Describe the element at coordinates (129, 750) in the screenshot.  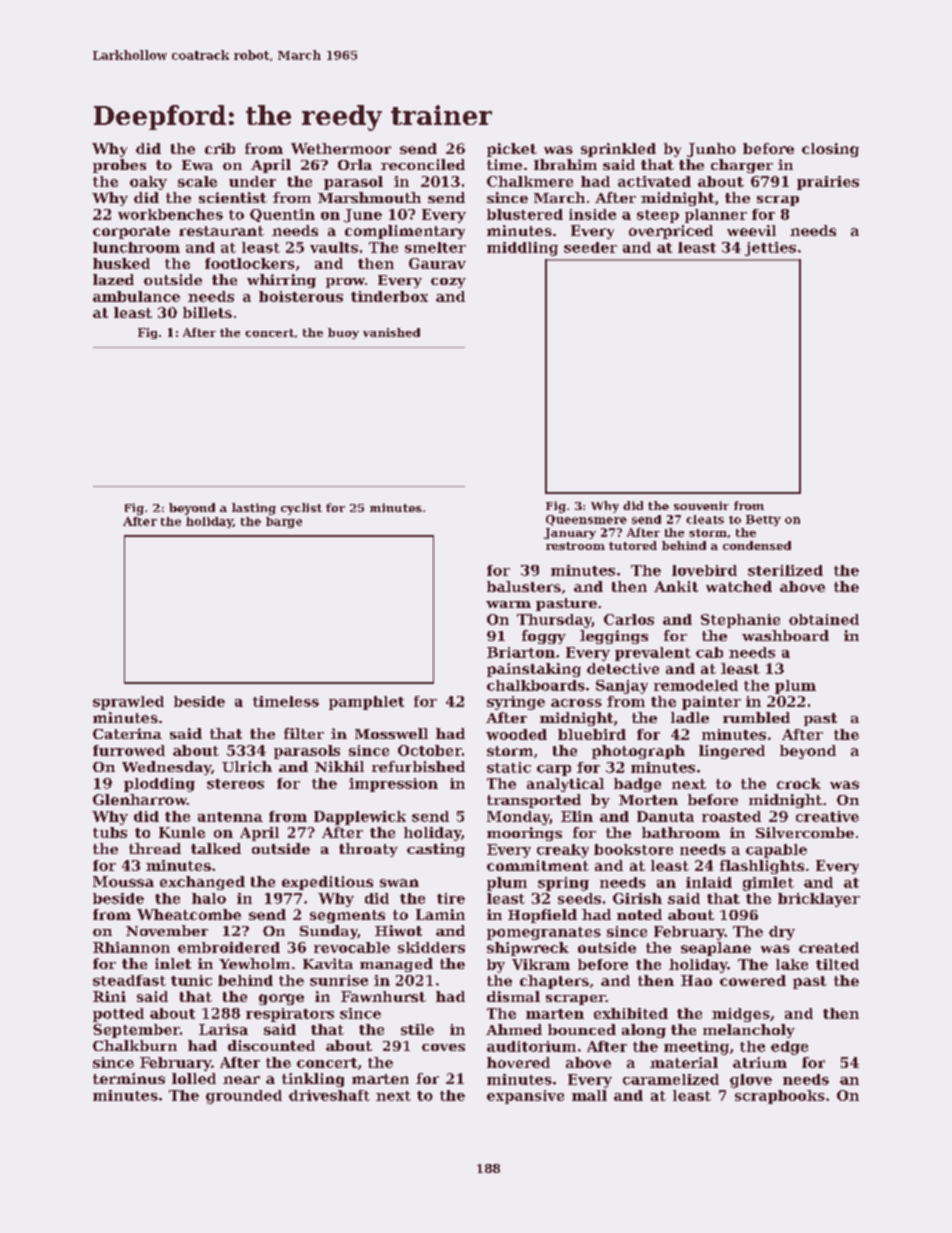
I see `furrowed` at that location.
